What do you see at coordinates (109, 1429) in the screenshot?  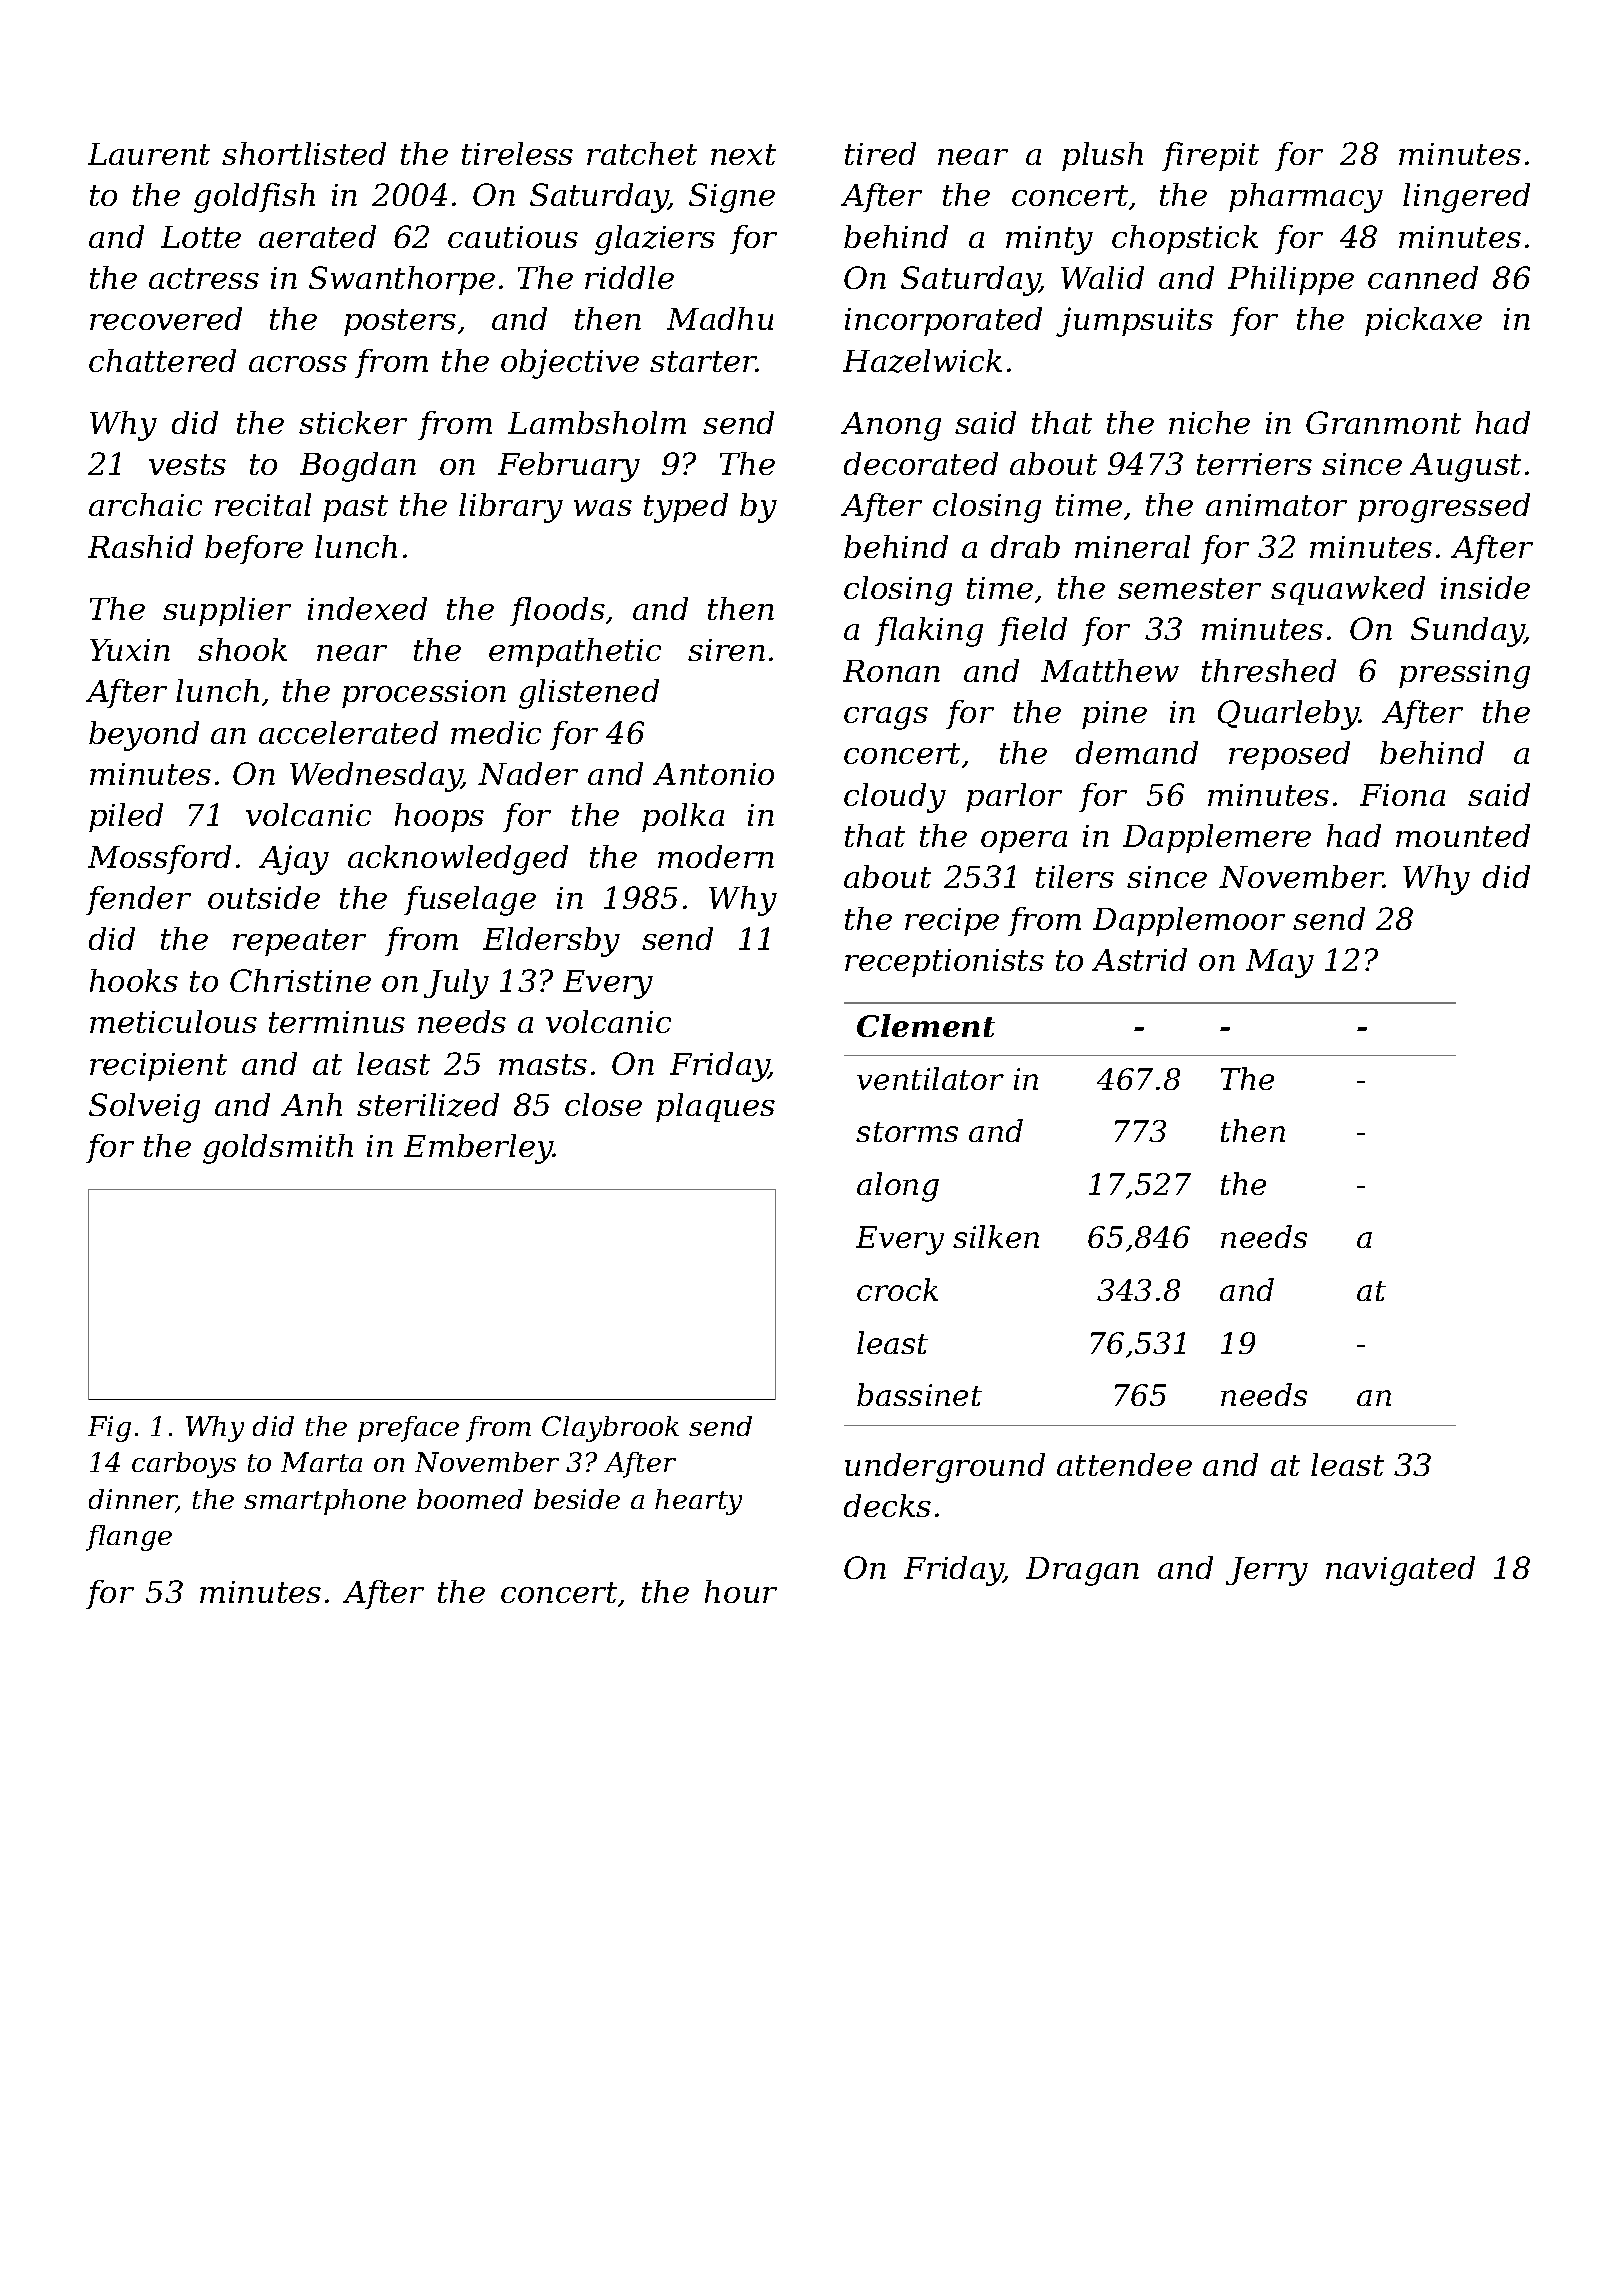 I see `Fig` at bounding box center [109, 1429].
